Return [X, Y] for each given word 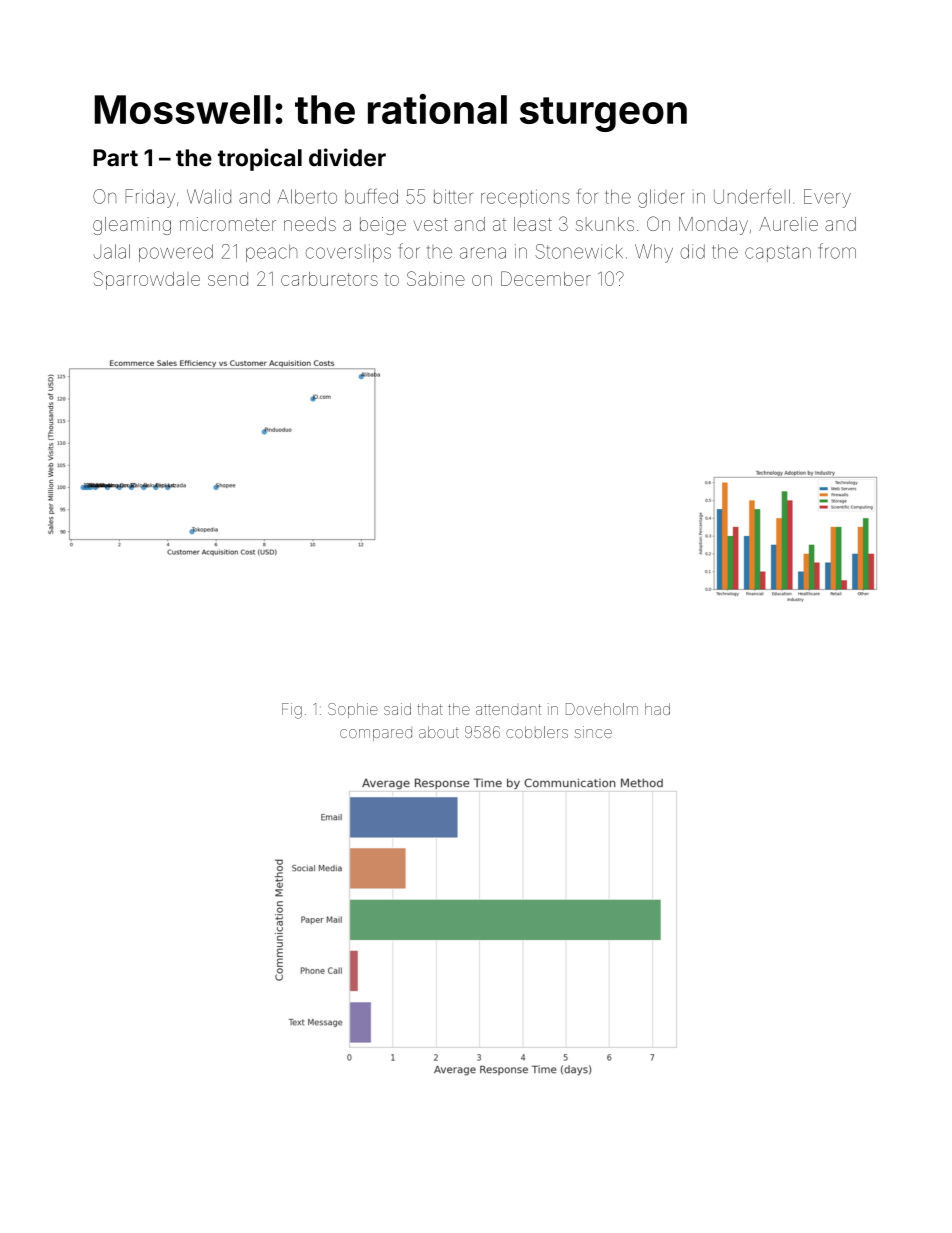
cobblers [537, 732]
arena [483, 253]
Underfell [752, 196]
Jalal [111, 251]
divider [347, 157]
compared [376, 735]
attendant [508, 709]
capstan [778, 253]
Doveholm [602, 709]
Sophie [353, 710]
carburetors [329, 279]
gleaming [132, 226]
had [657, 709]
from [837, 251]
